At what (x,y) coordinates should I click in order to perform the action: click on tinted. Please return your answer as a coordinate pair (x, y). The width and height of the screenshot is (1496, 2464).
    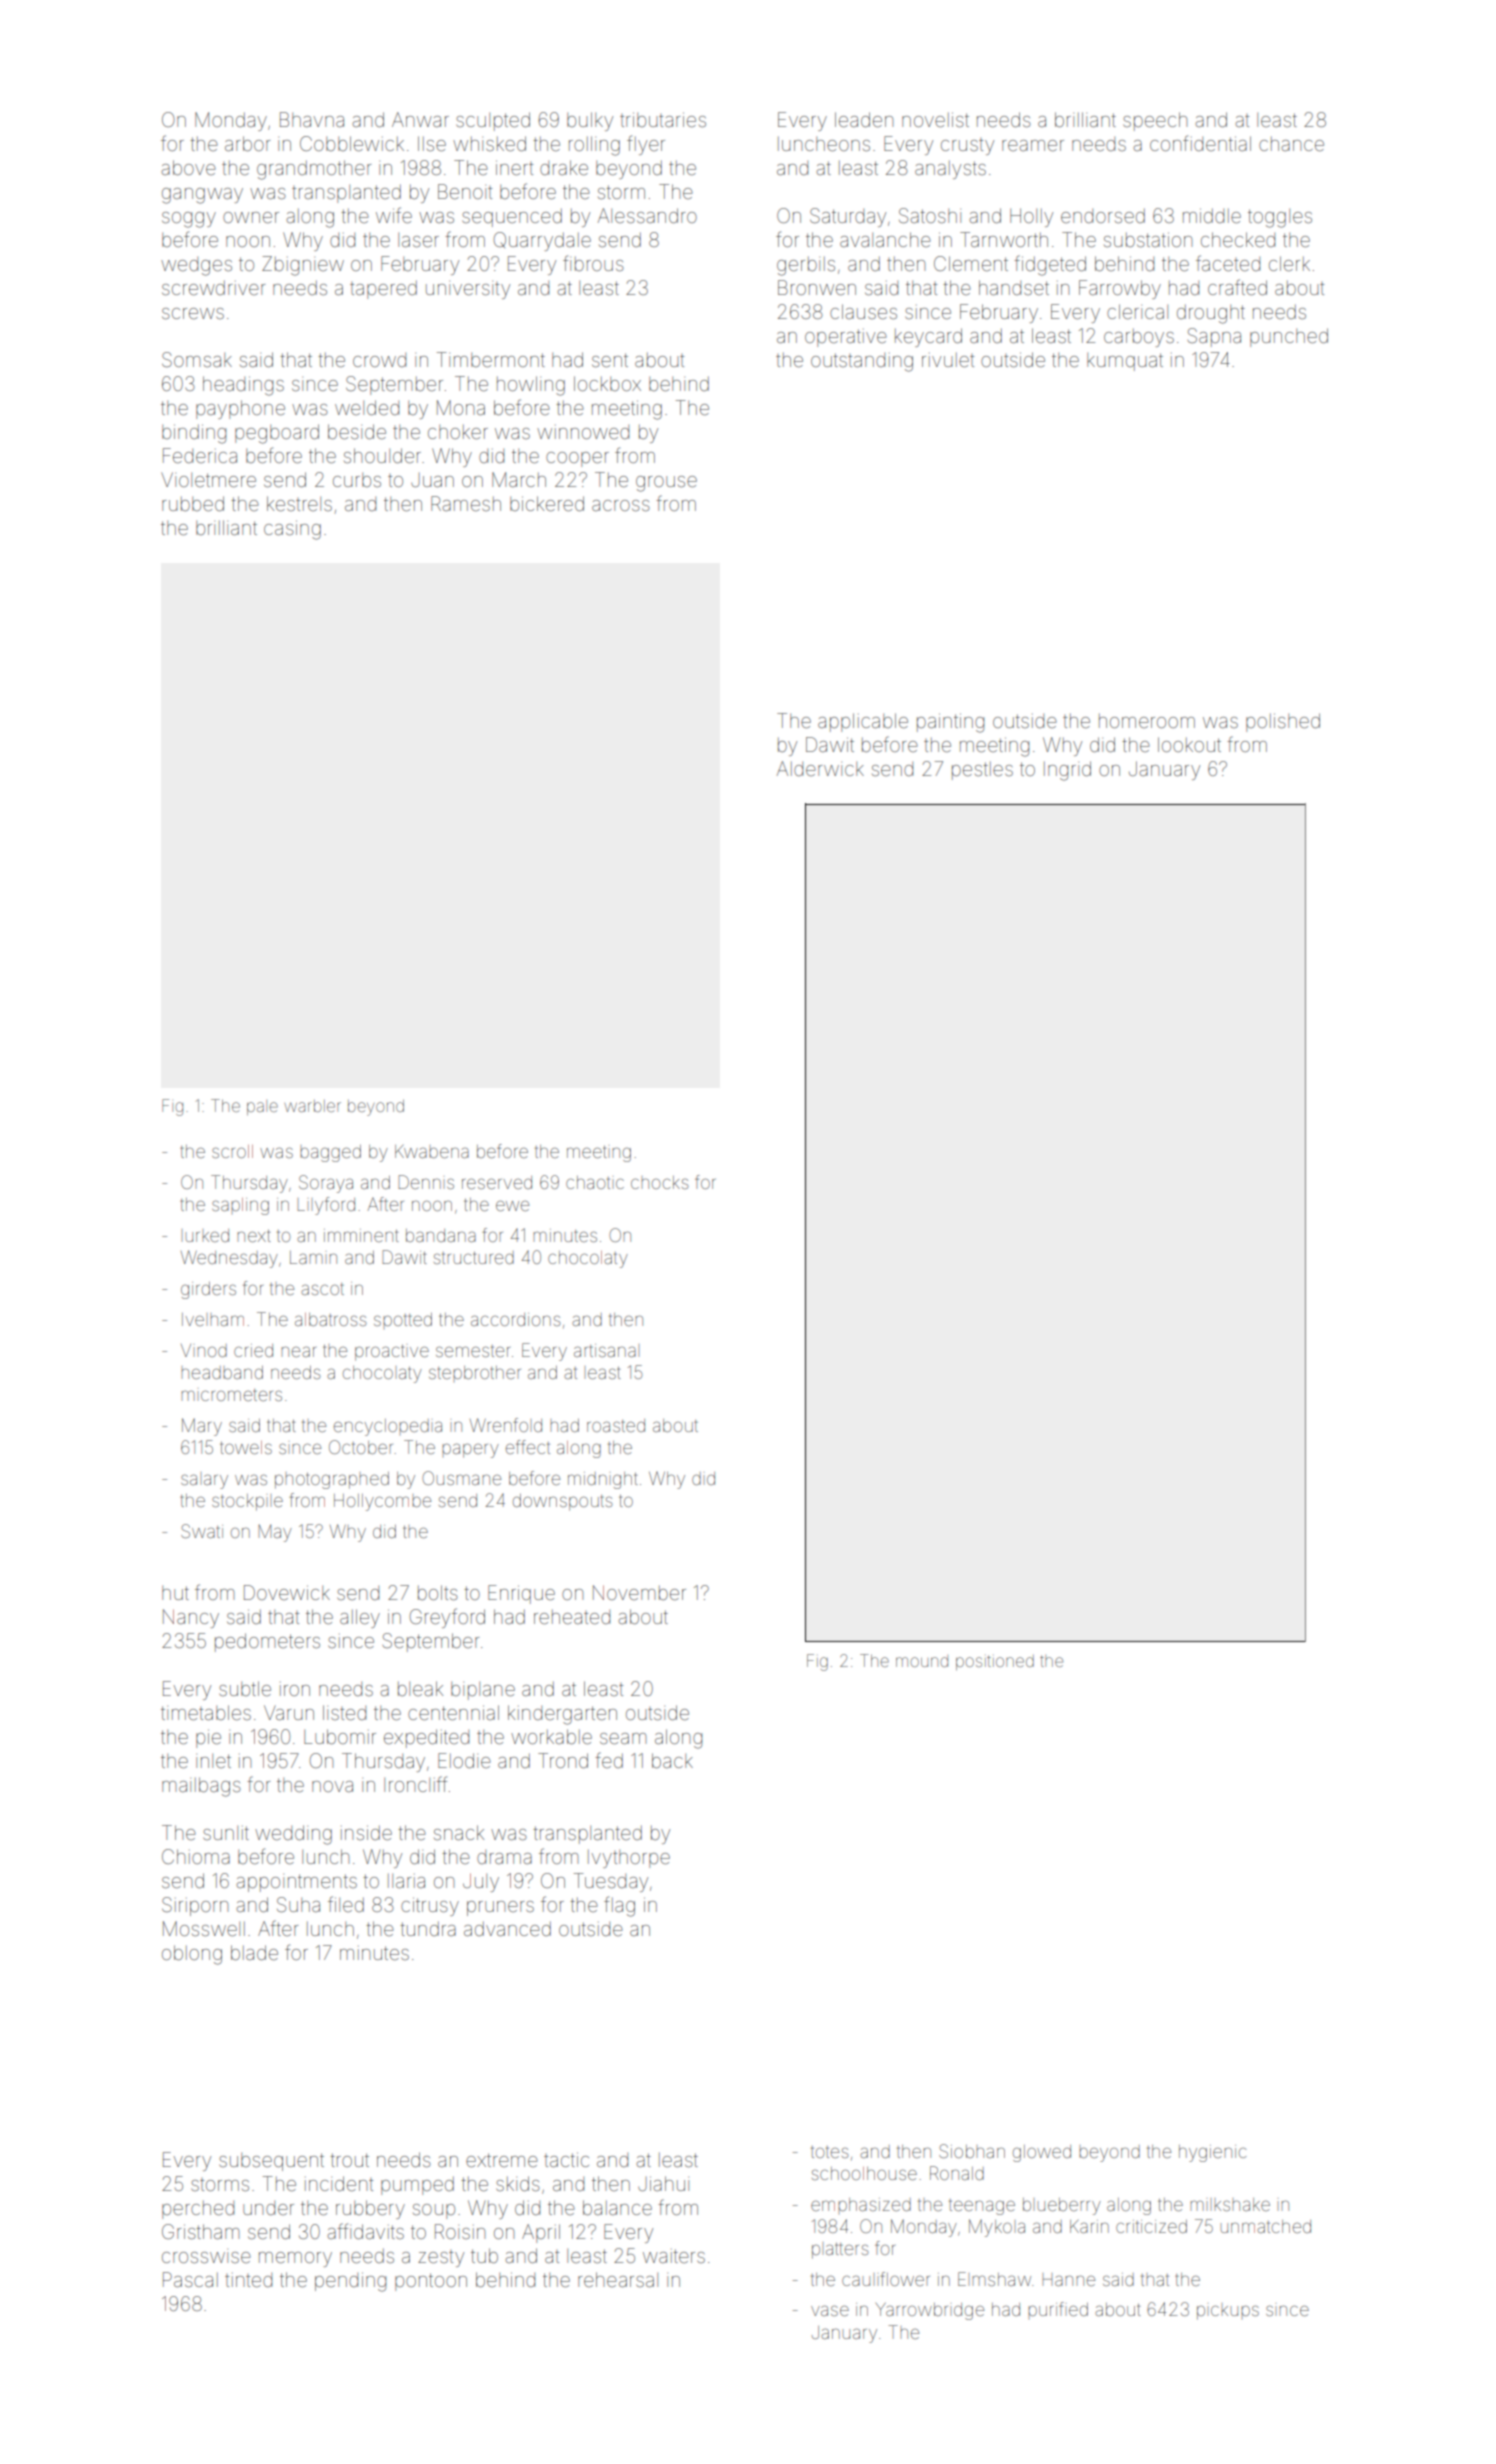
    Looking at the image, I should click on (248, 2280).
